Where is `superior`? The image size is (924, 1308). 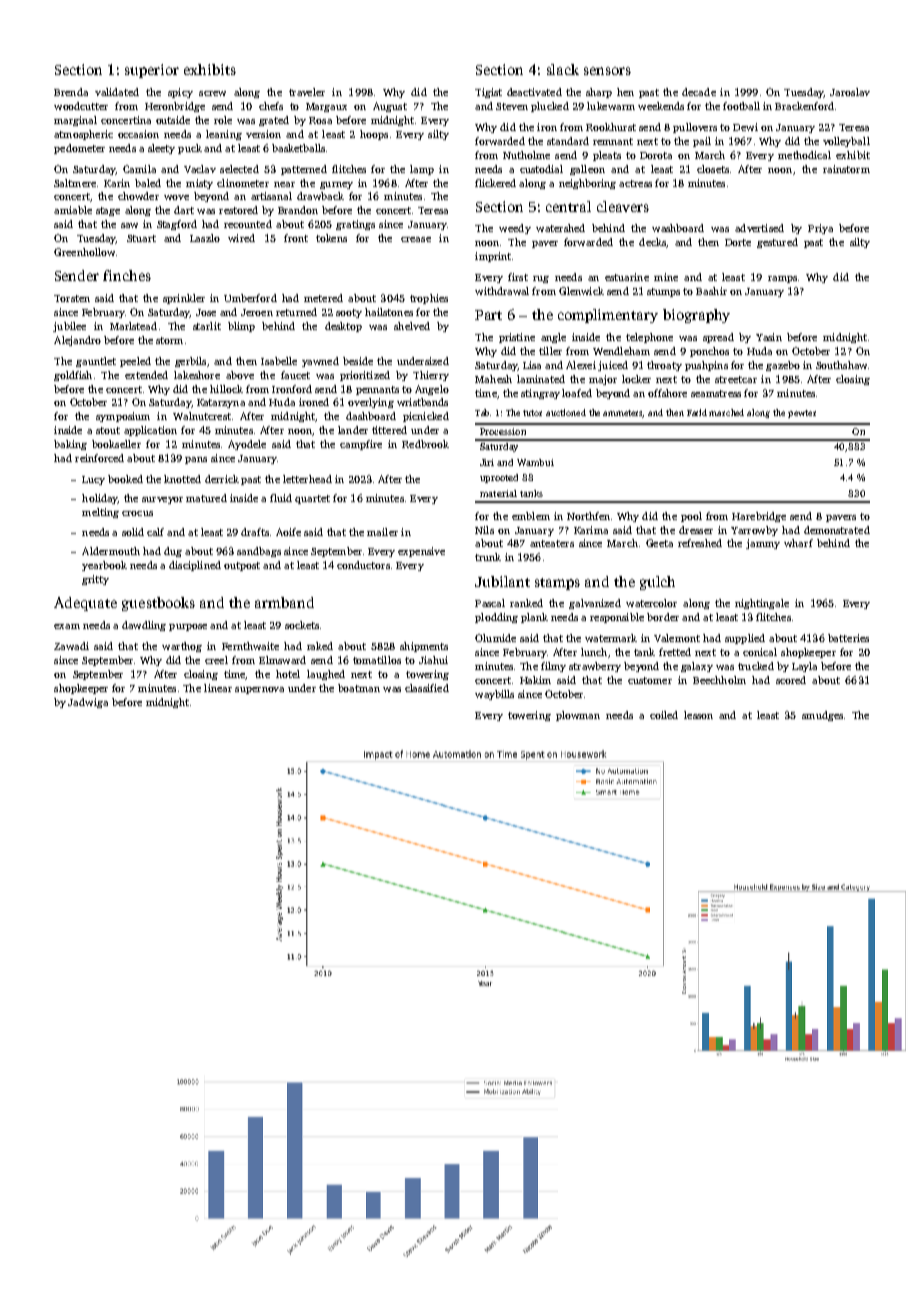
superior is located at coordinates (152, 71).
